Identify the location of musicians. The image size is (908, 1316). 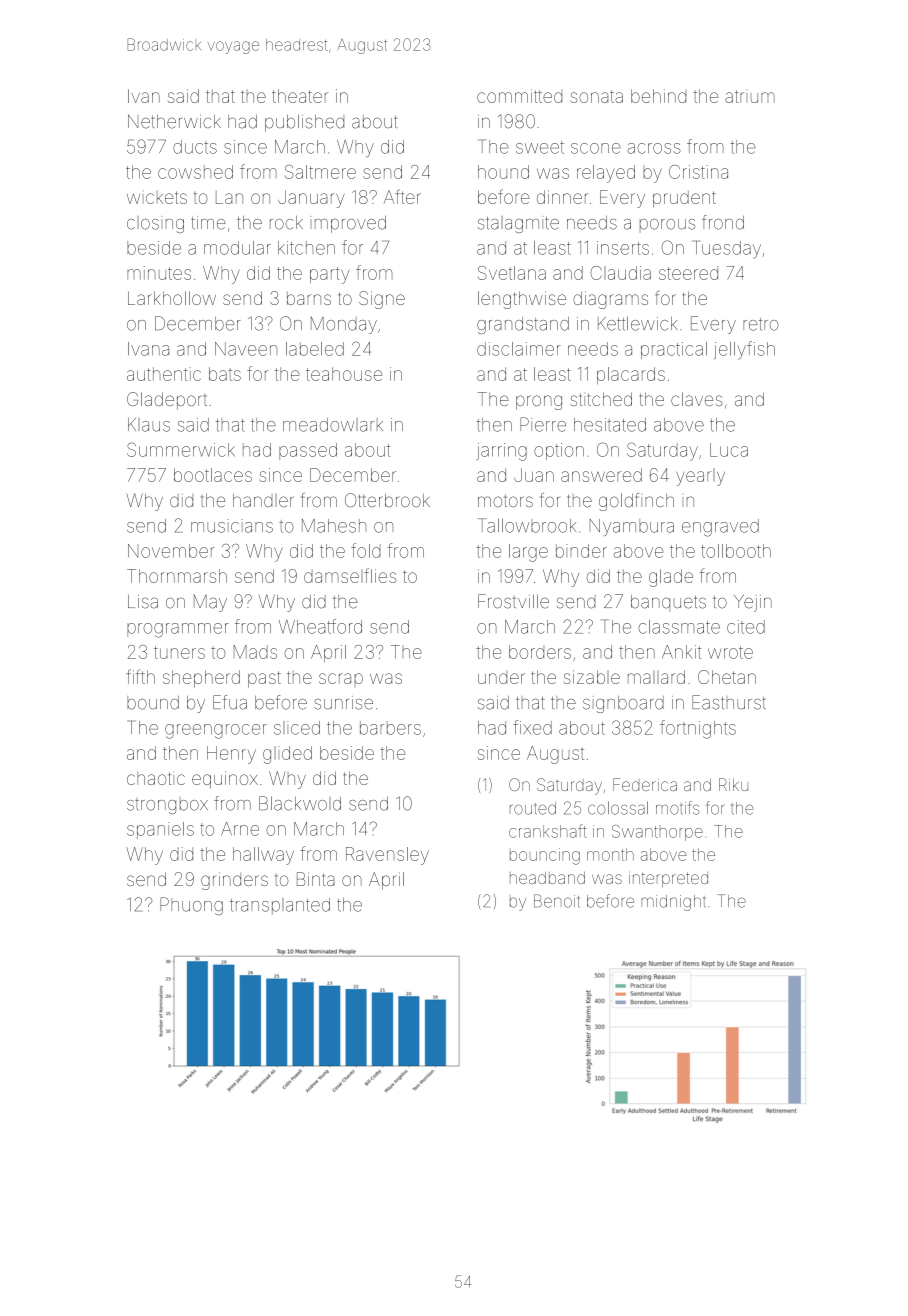
(232, 526).
